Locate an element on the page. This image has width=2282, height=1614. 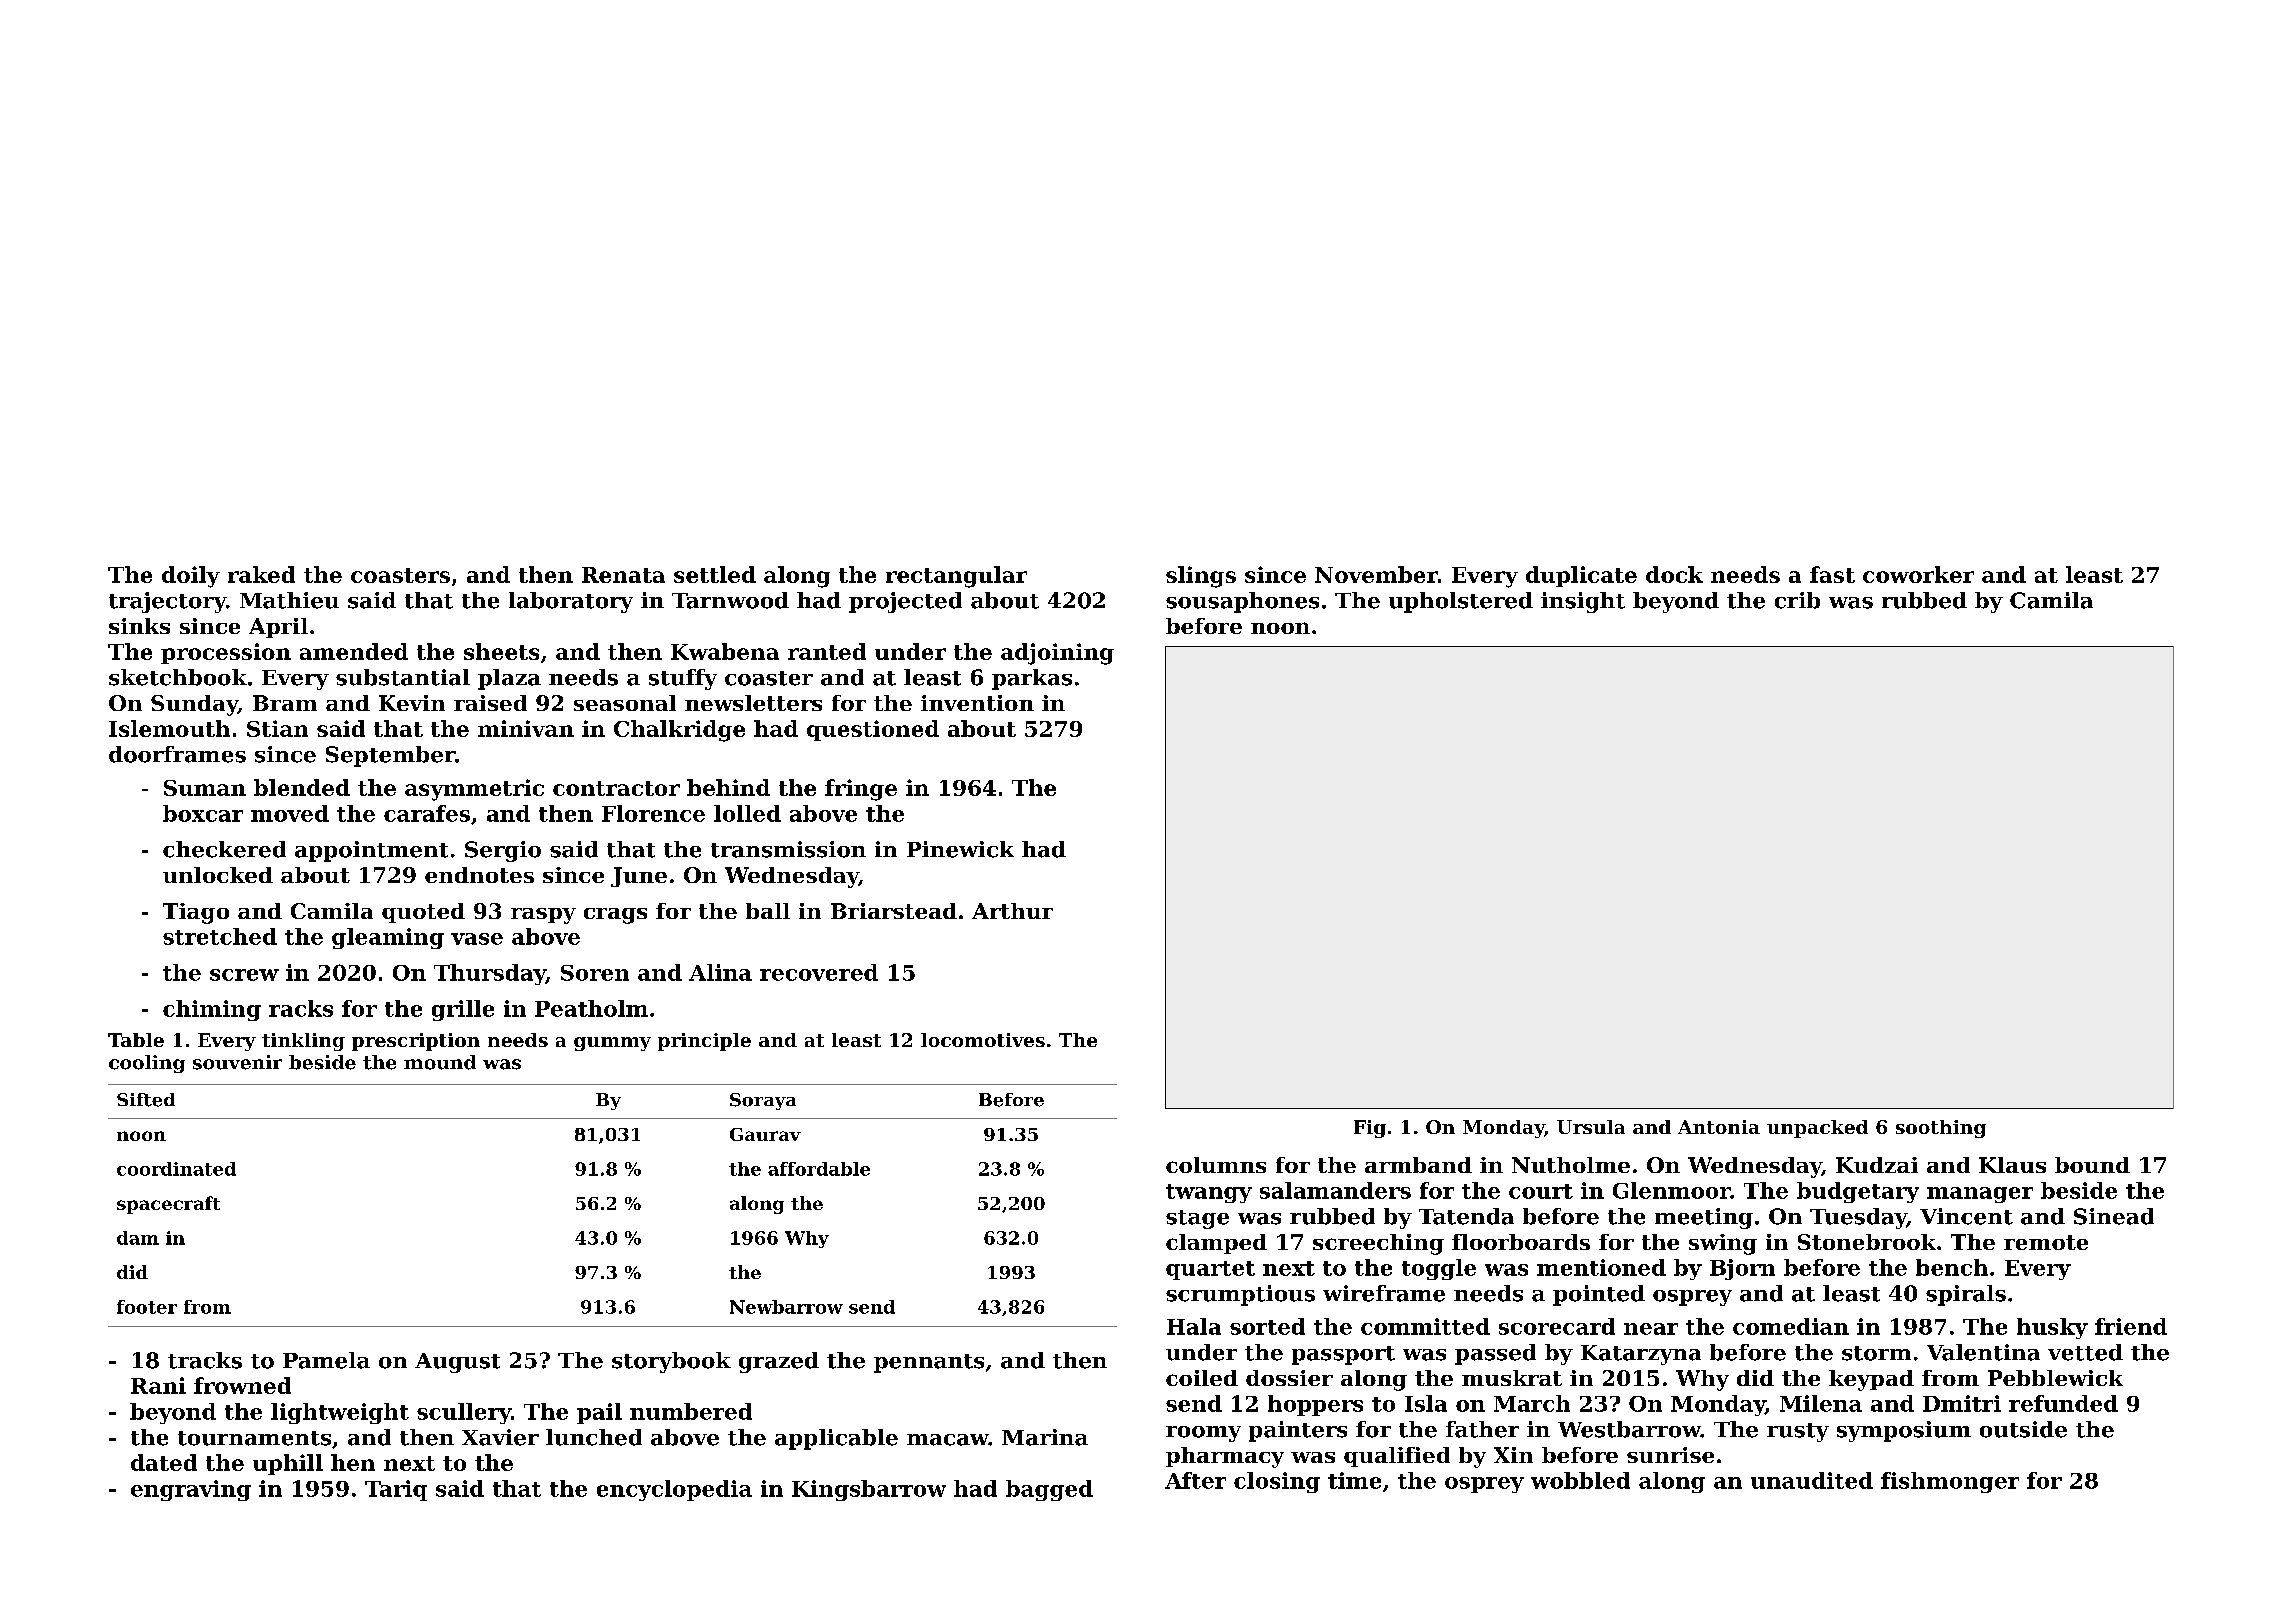
crib is located at coordinates (1797, 600).
